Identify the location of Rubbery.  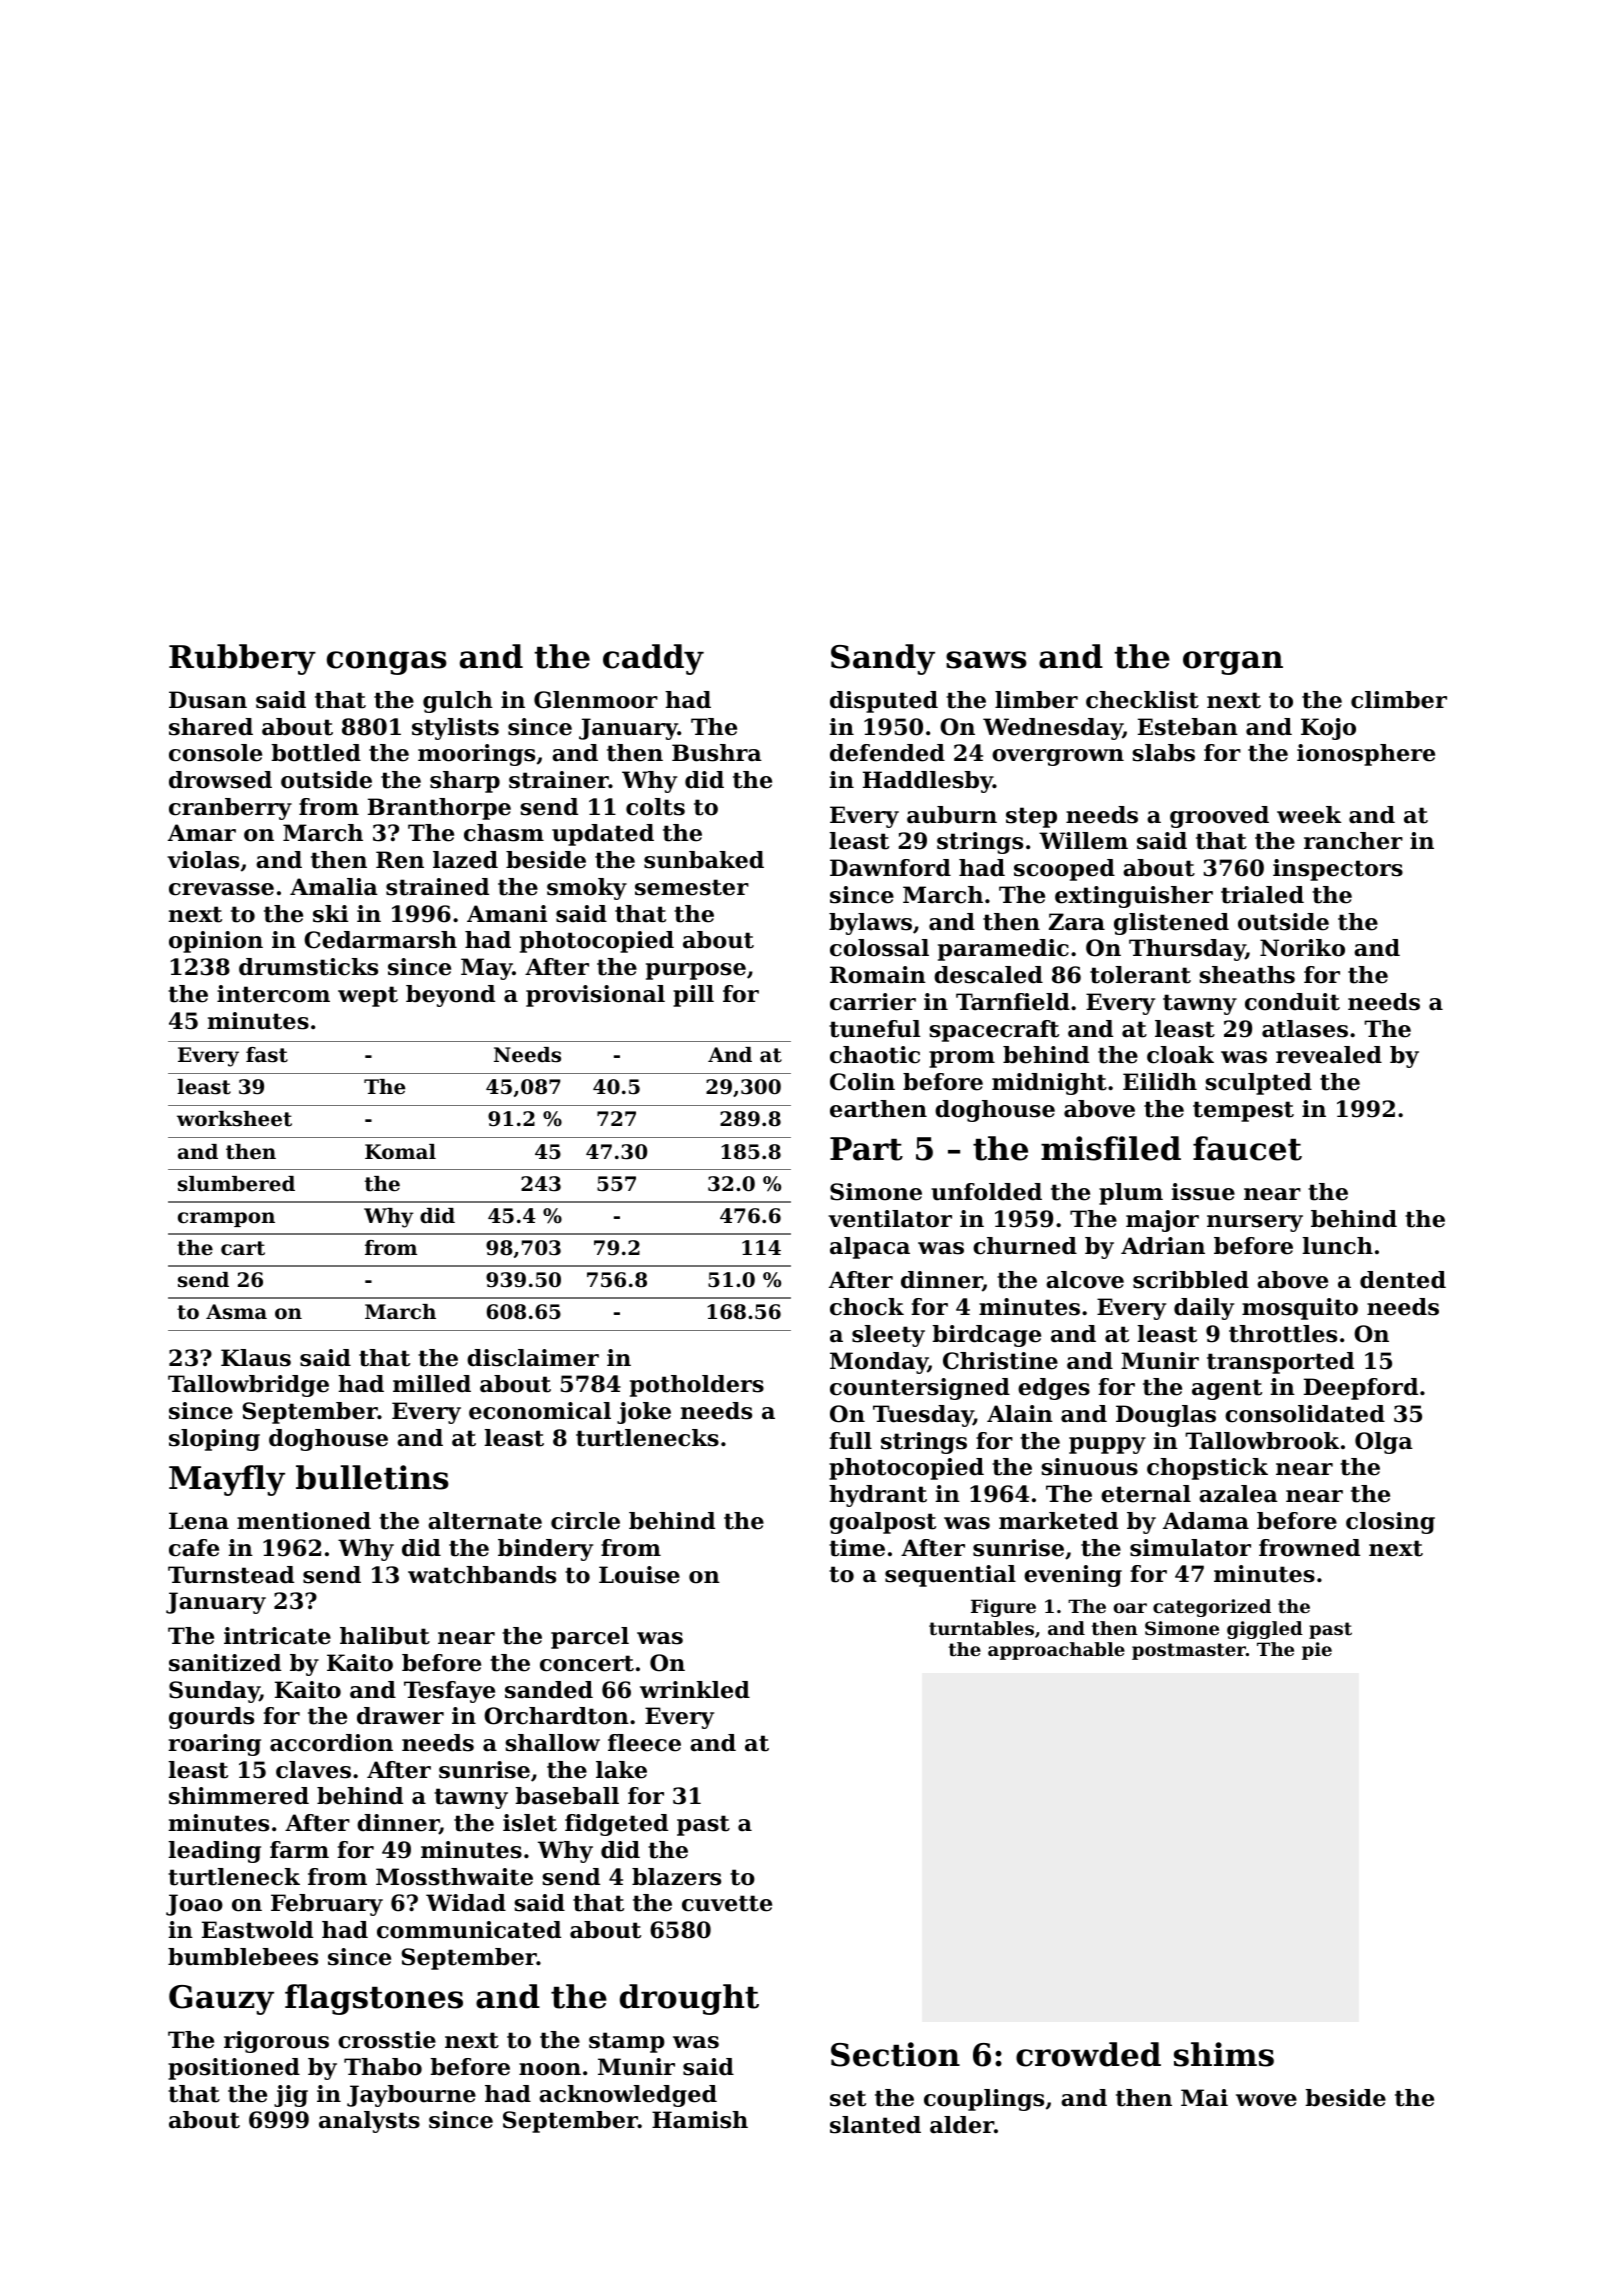
(242, 659).
